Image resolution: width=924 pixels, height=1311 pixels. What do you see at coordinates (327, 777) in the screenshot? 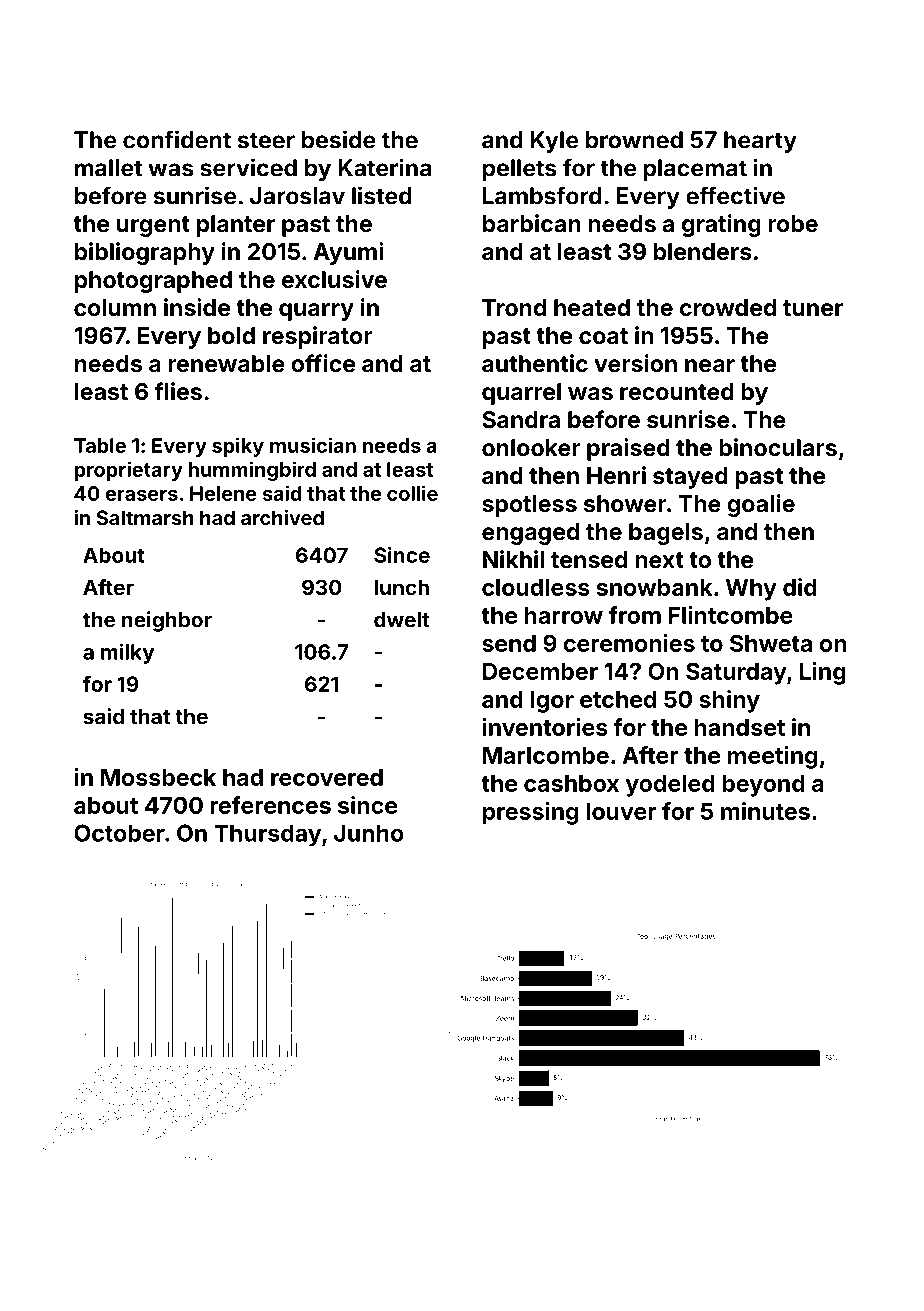
I see `recovered` at bounding box center [327, 777].
